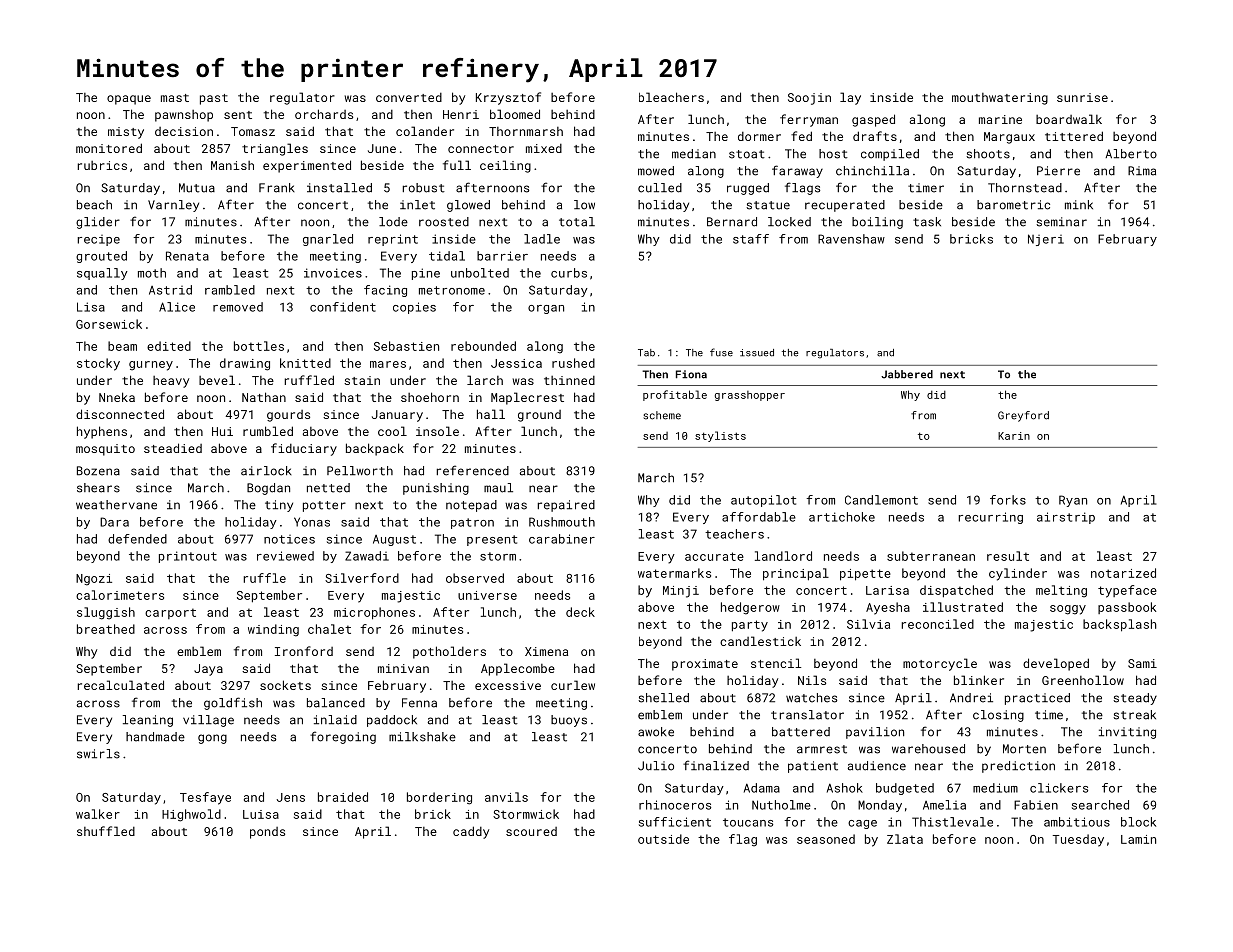 The width and height of the document is (1233, 952). I want to click on watermarks, so click(674, 573).
